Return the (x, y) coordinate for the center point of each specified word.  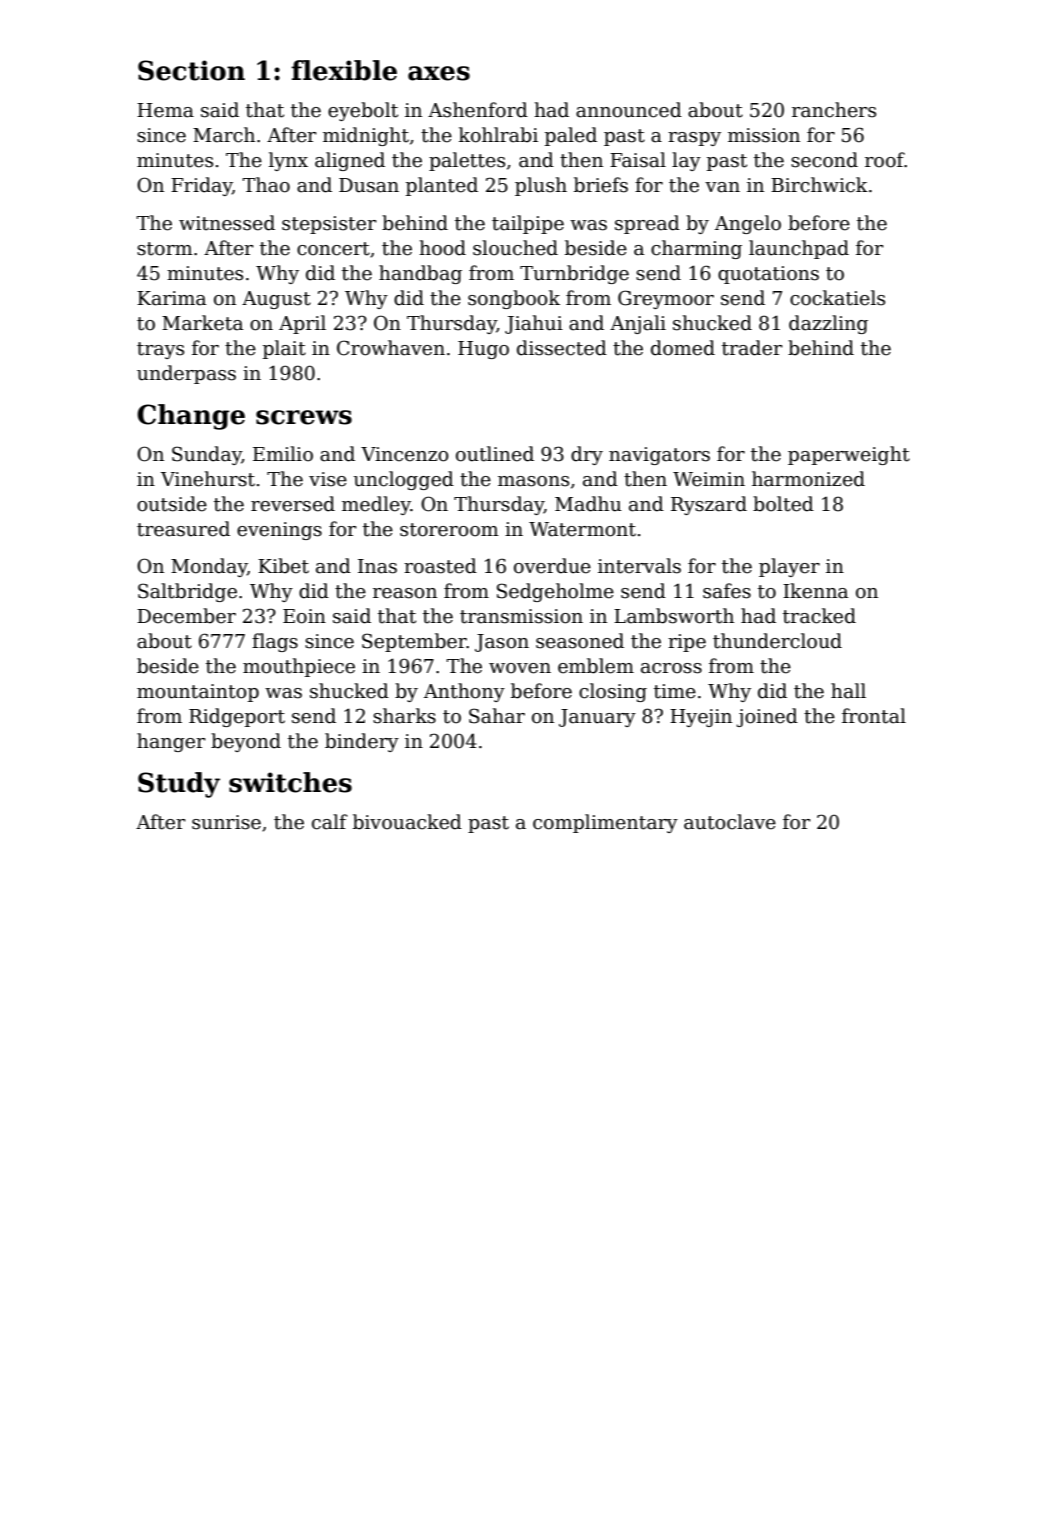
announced (629, 110)
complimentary (605, 823)
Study (179, 785)
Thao (266, 185)
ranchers (834, 110)
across (671, 668)
